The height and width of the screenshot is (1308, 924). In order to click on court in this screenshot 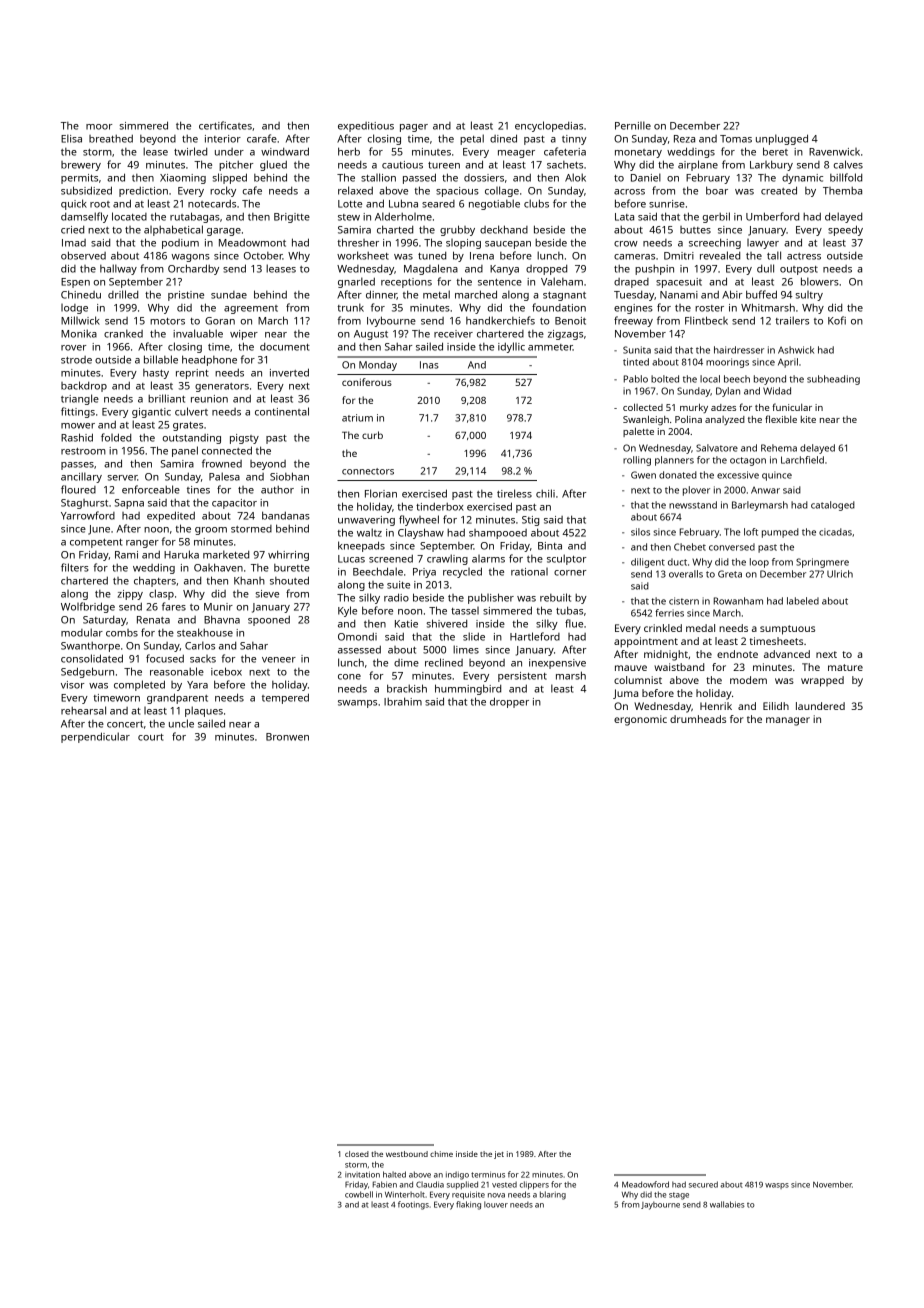, I will do `click(151, 737)`.
